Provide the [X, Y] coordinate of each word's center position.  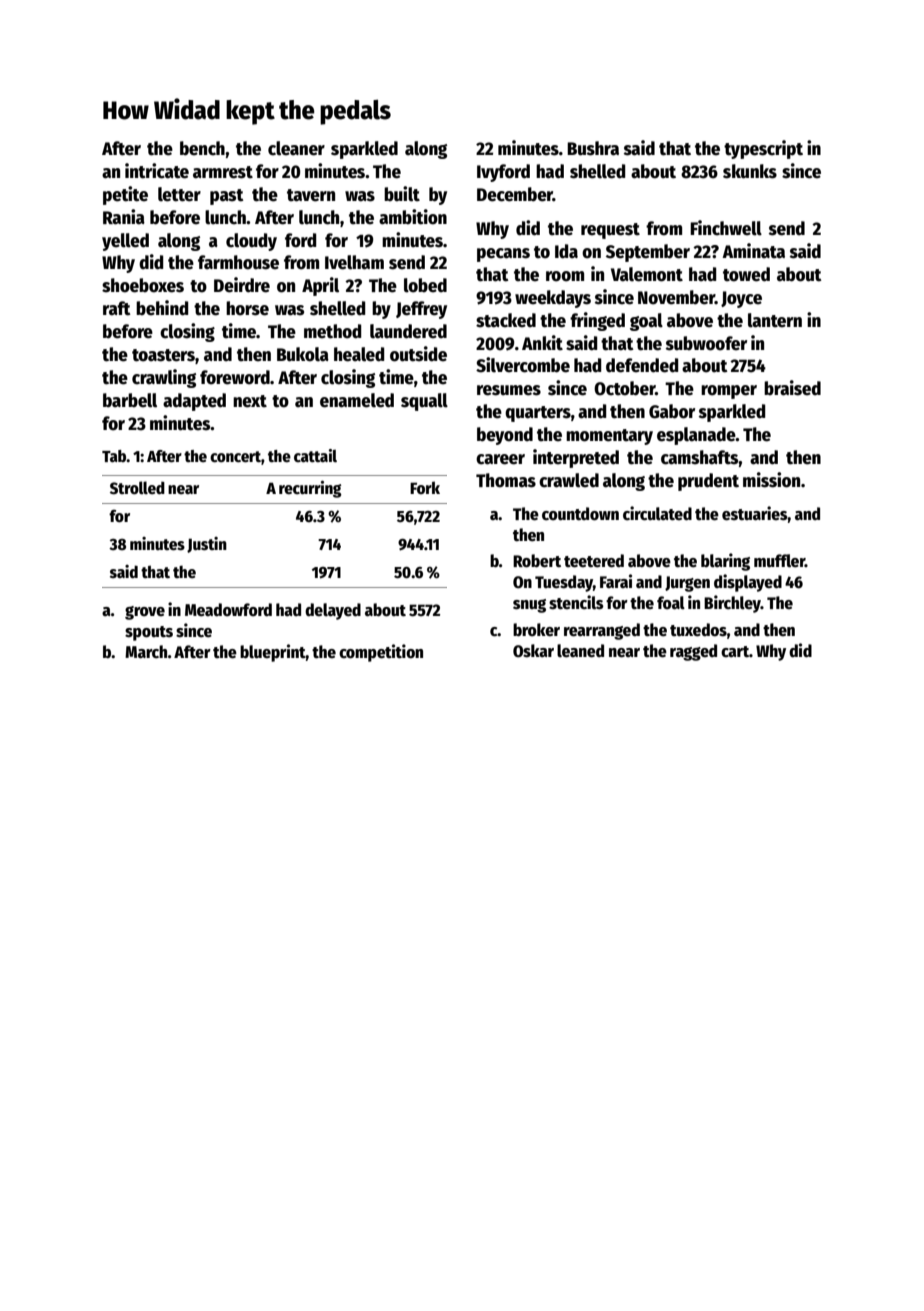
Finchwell [726, 228]
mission [771, 480]
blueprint [273, 653]
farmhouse [238, 262]
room [565, 276]
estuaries [755, 513]
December [515, 194]
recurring [310, 489]
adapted [194, 402]
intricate [157, 171]
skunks [750, 171]
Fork [425, 487]
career [500, 459]
